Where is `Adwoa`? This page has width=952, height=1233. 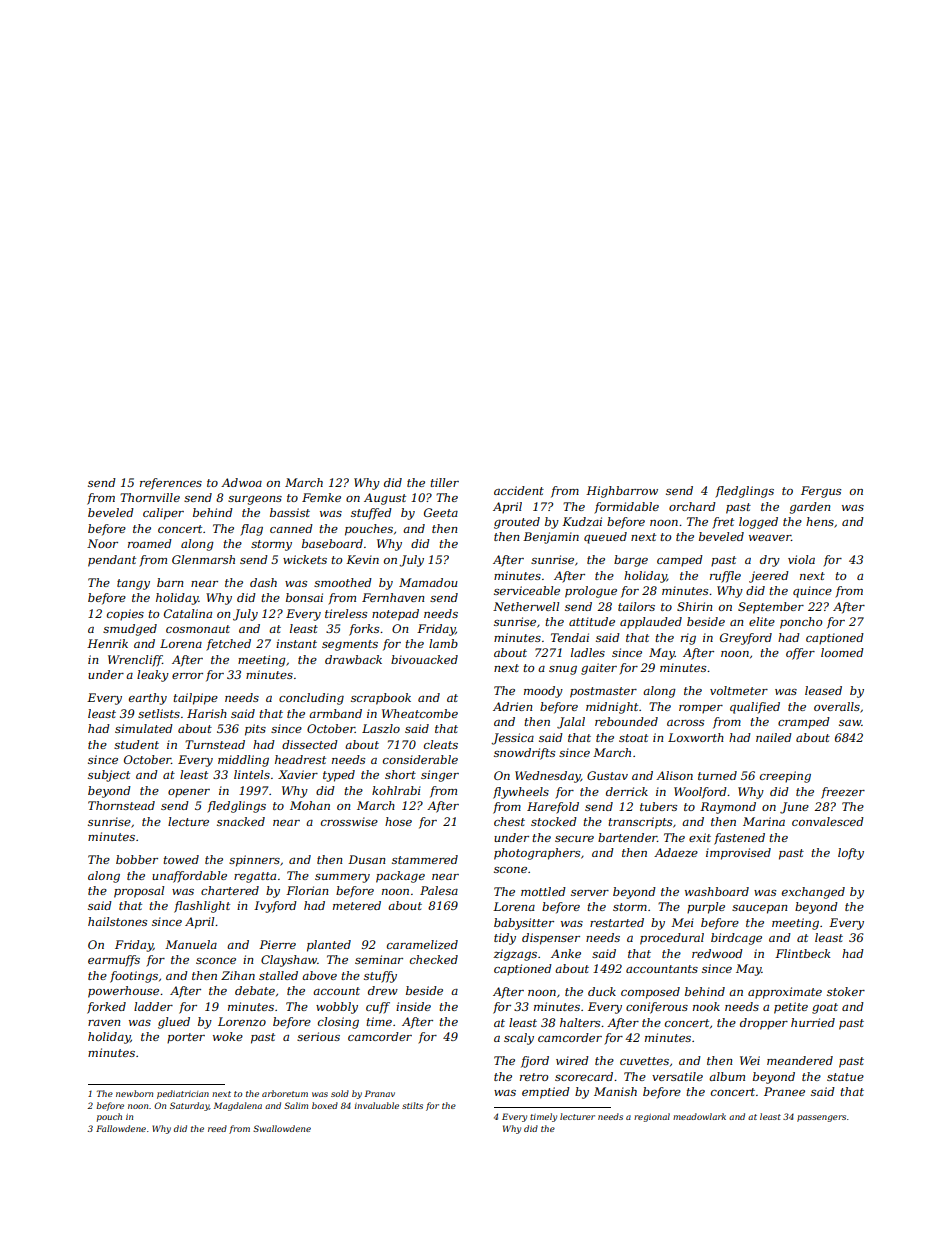
Adwoa is located at coordinates (241, 482).
